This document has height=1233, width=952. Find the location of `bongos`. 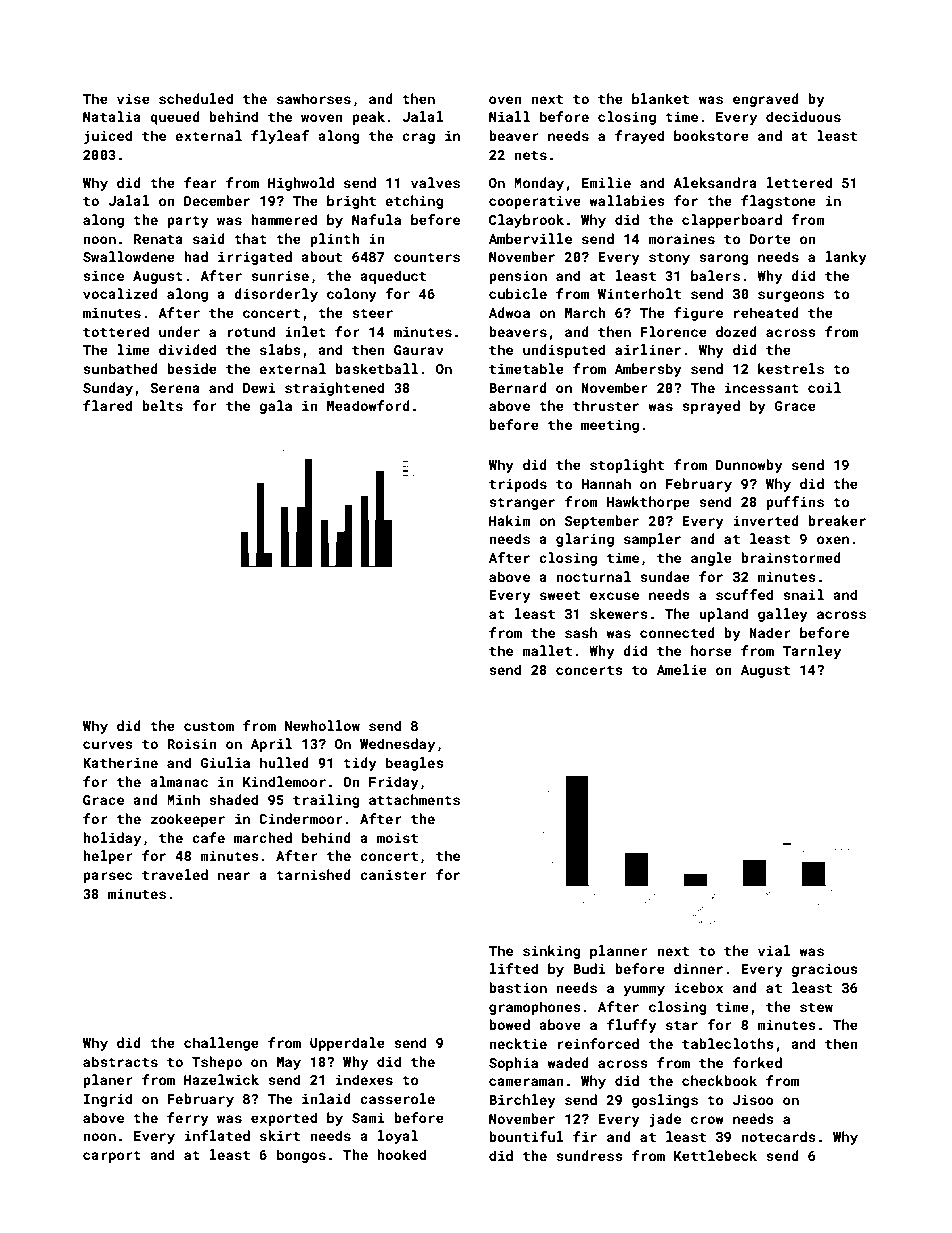

bongos is located at coordinates (301, 1156).
